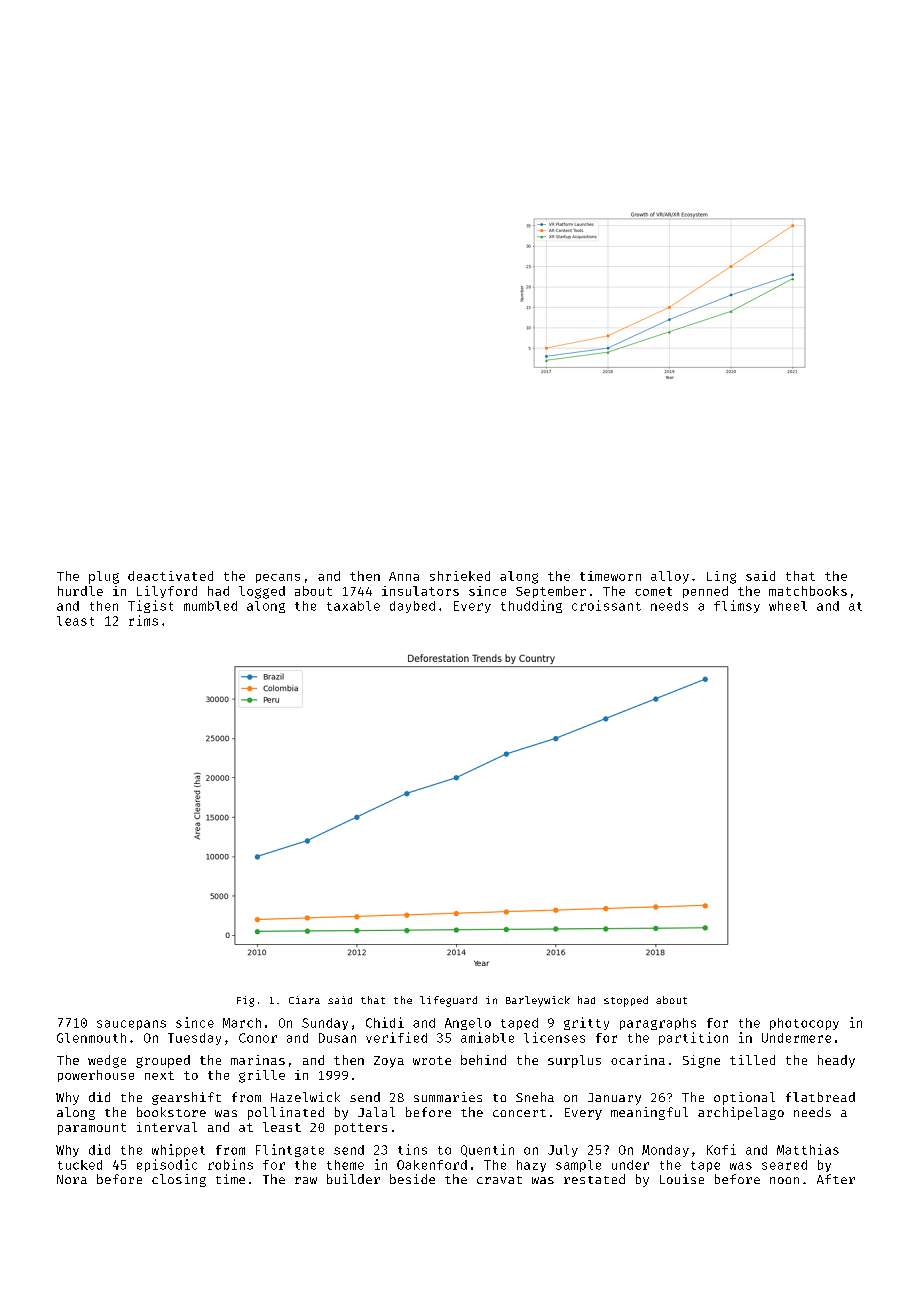 The width and height of the screenshot is (924, 1308). I want to click on Nora, so click(72, 1179).
